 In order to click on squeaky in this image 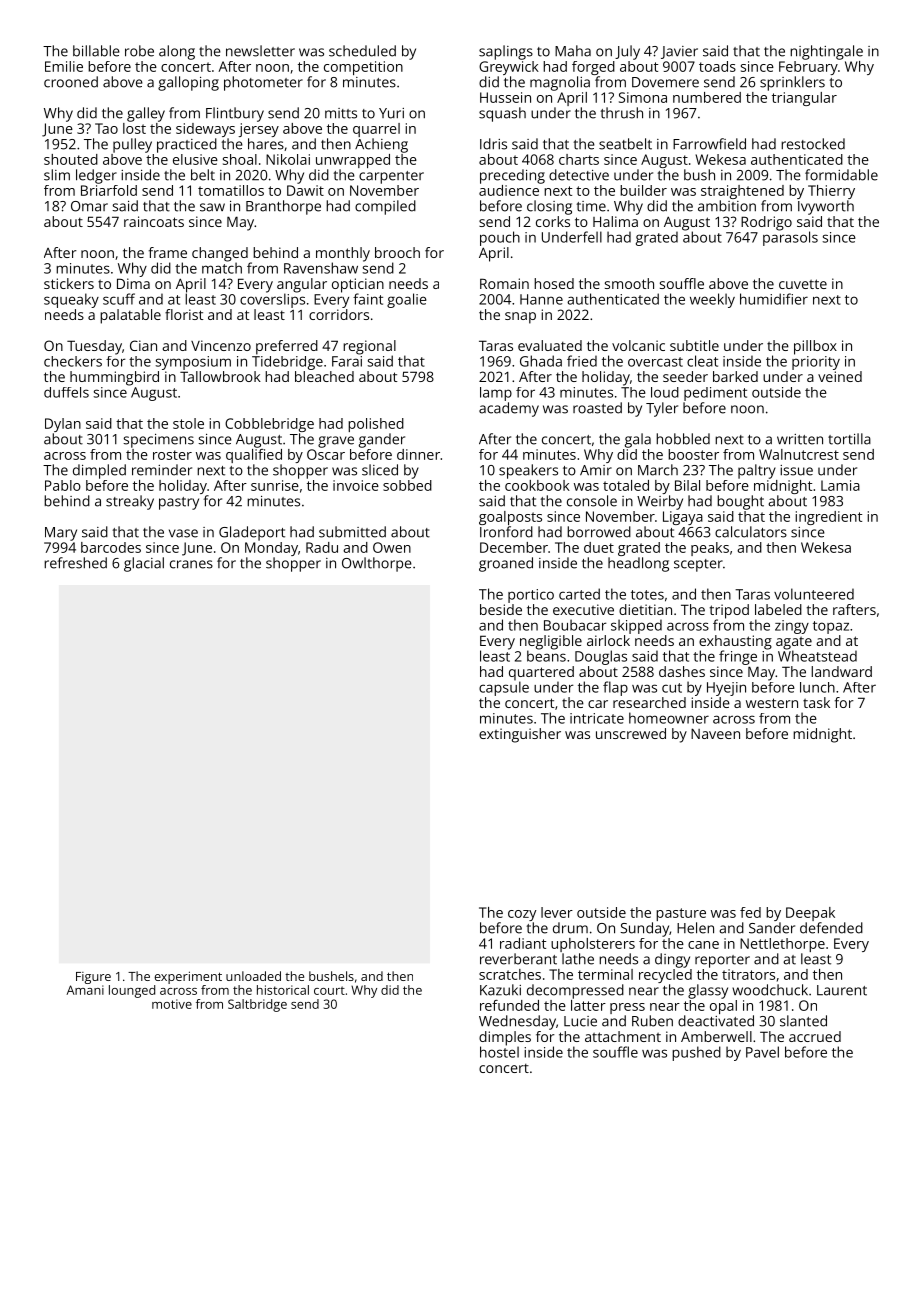, I will do `click(71, 300)`.
